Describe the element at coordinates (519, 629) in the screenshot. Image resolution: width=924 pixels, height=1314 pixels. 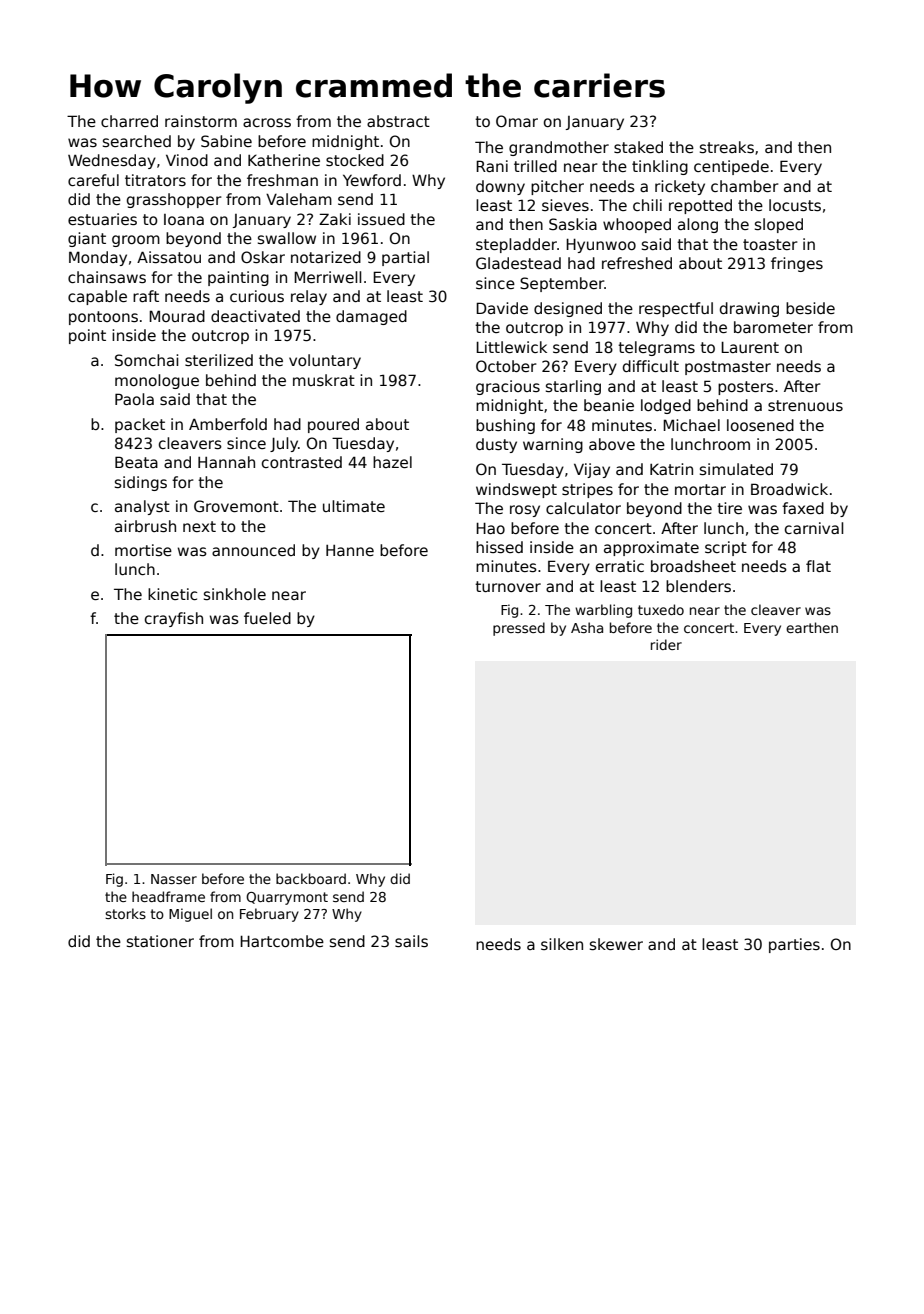
I see `pressed` at that location.
